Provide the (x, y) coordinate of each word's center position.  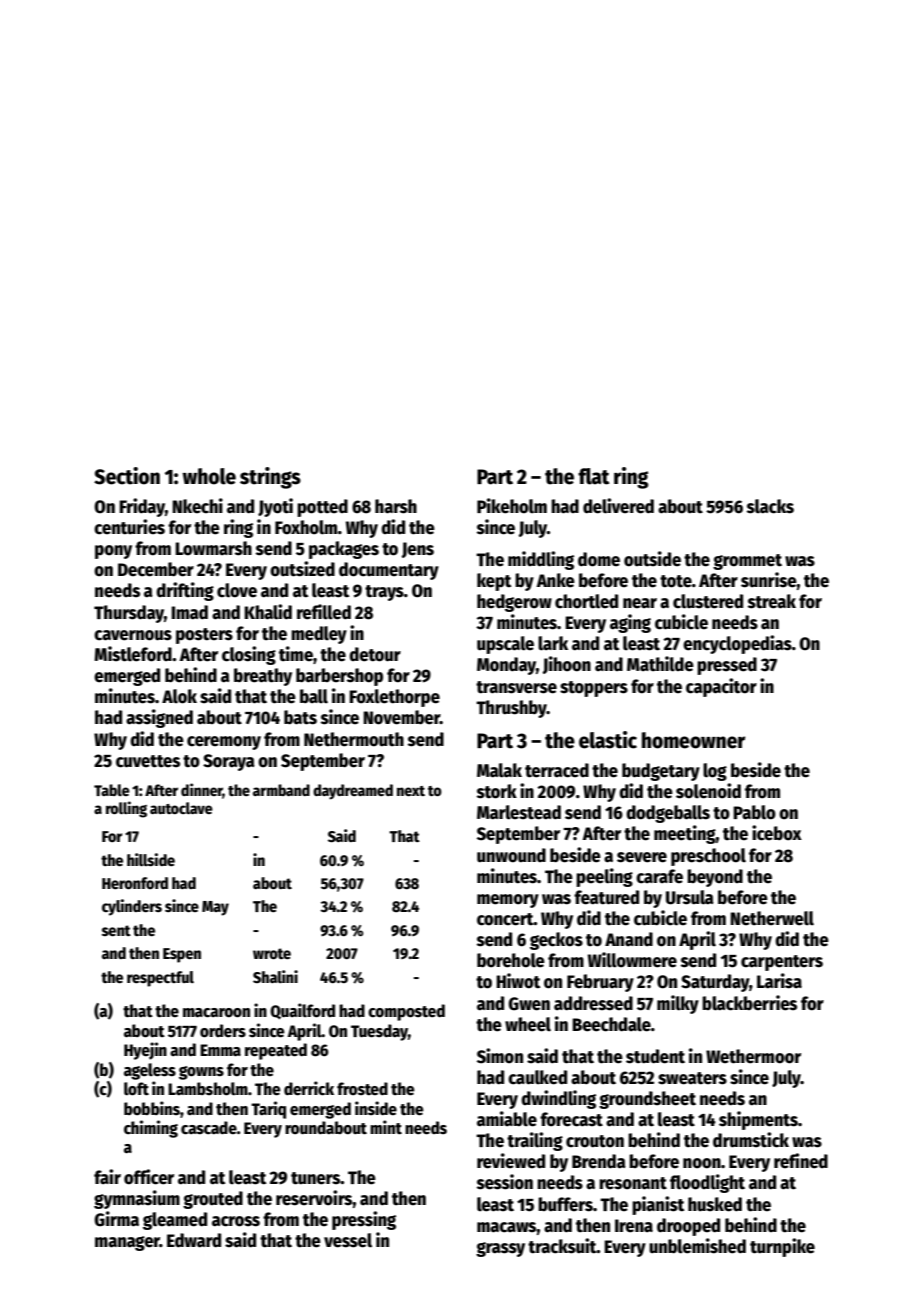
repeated (276, 1051)
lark (553, 643)
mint (386, 1127)
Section (127, 476)
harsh (396, 506)
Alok (179, 696)
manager (127, 1243)
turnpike (782, 1247)
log (715, 772)
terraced (557, 770)
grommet (747, 562)
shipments (758, 1120)
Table (112, 790)
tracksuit (562, 1246)
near (640, 603)
